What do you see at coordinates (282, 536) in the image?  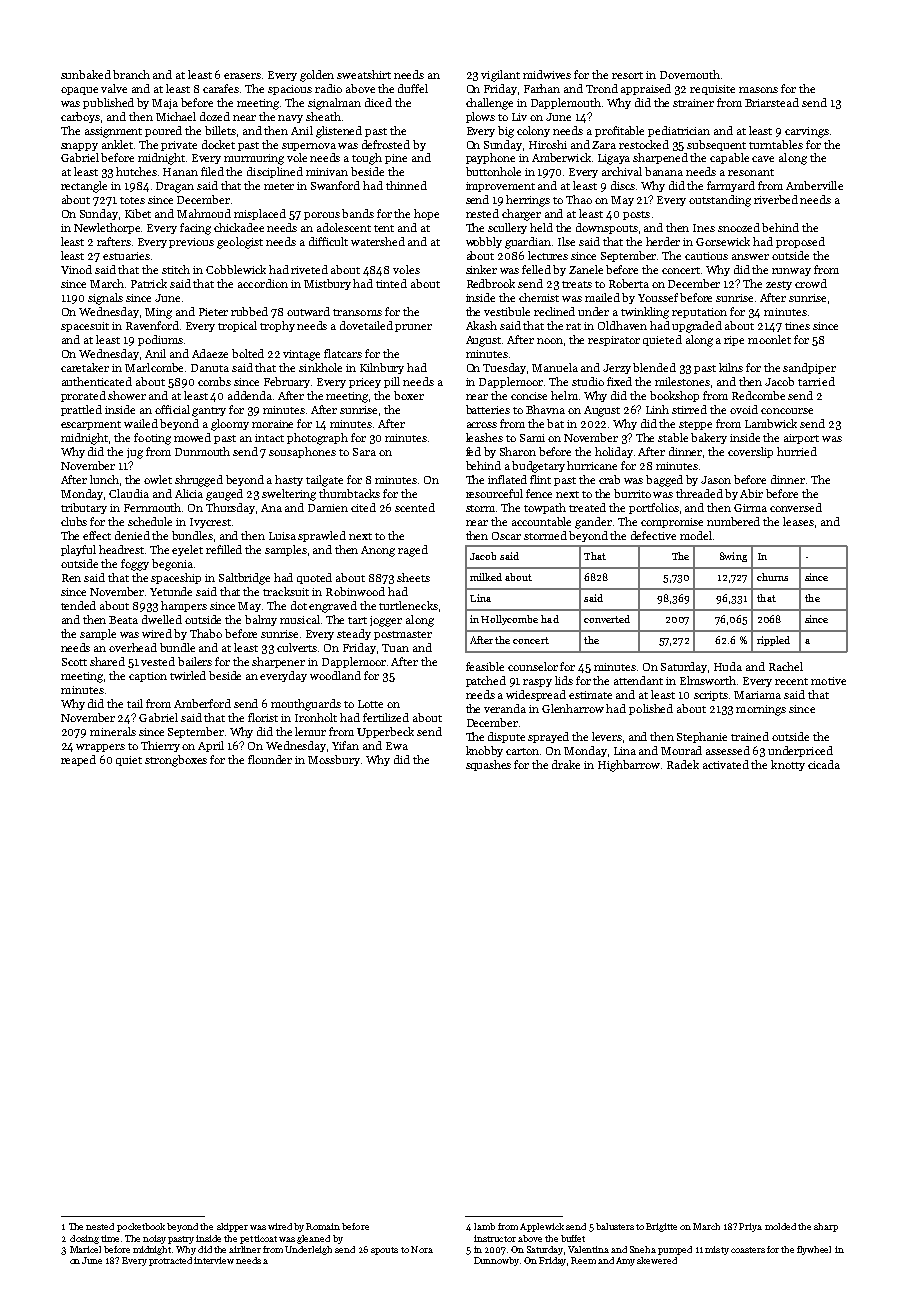 I see `Luisa` at bounding box center [282, 536].
